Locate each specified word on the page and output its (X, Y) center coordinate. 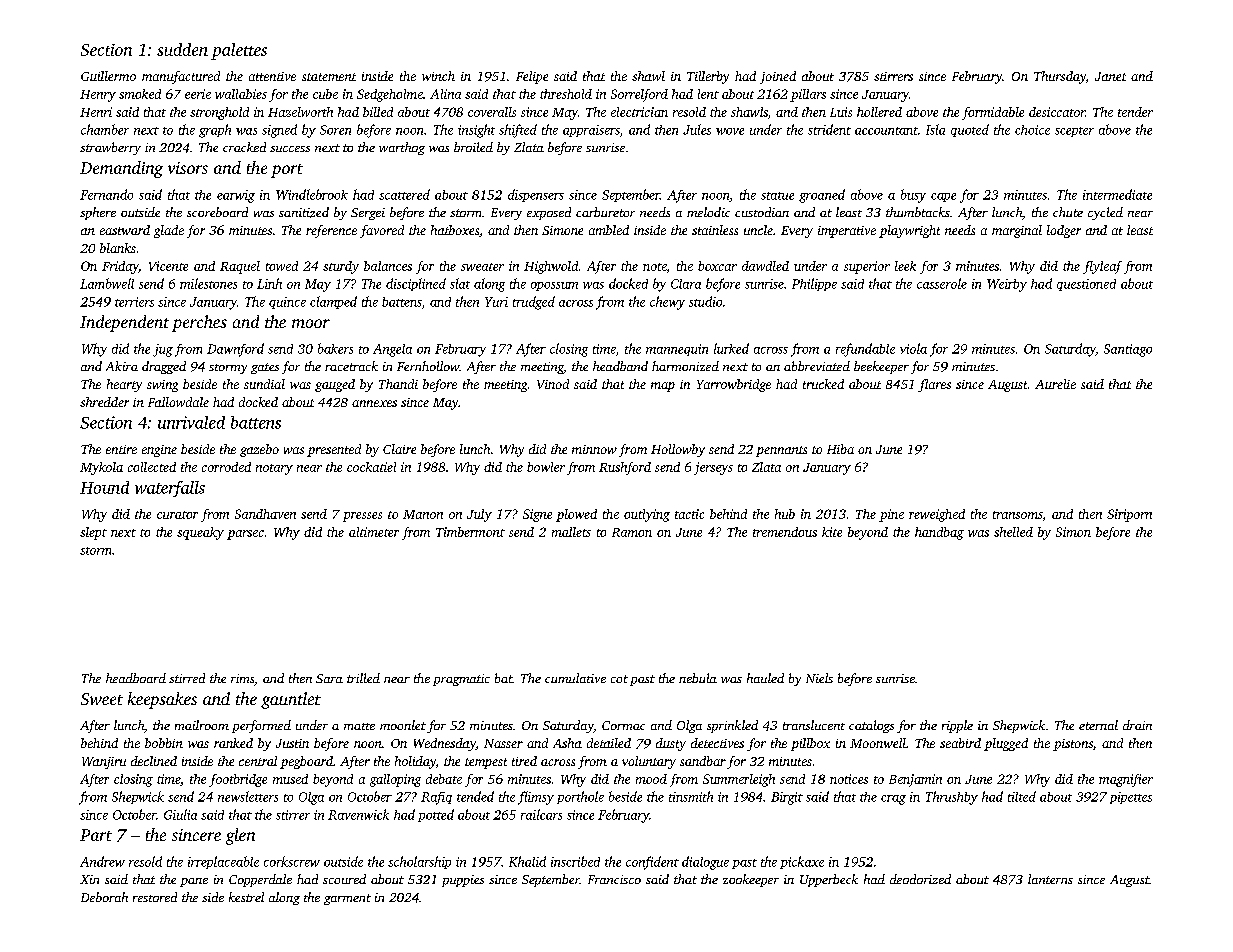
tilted (1022, 796)
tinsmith (691, 796)
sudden (182, 49)
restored (155, 897)
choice (1032, 130)
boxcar (717, 266)
